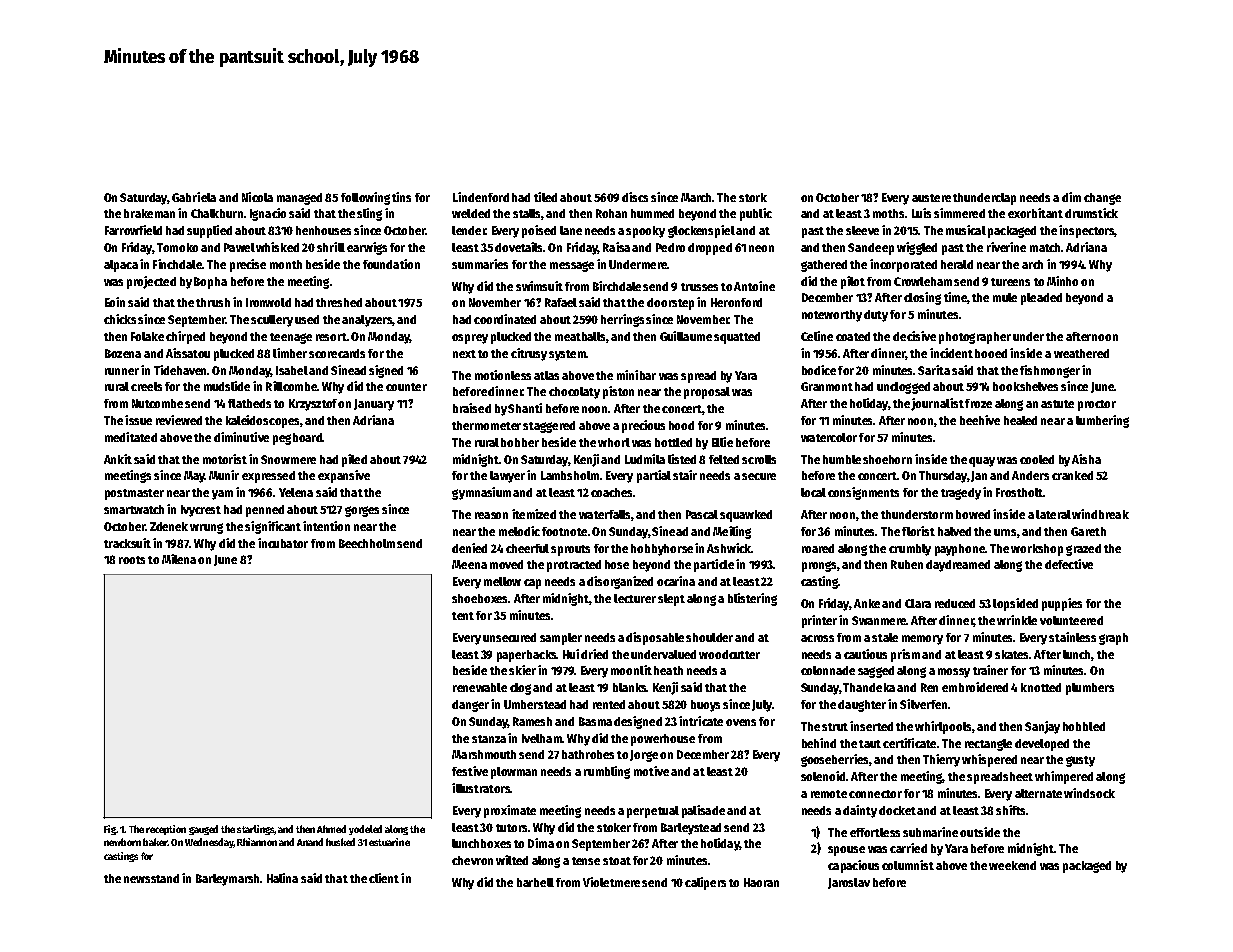  I want to click on brakeman, so click(149, 213).
